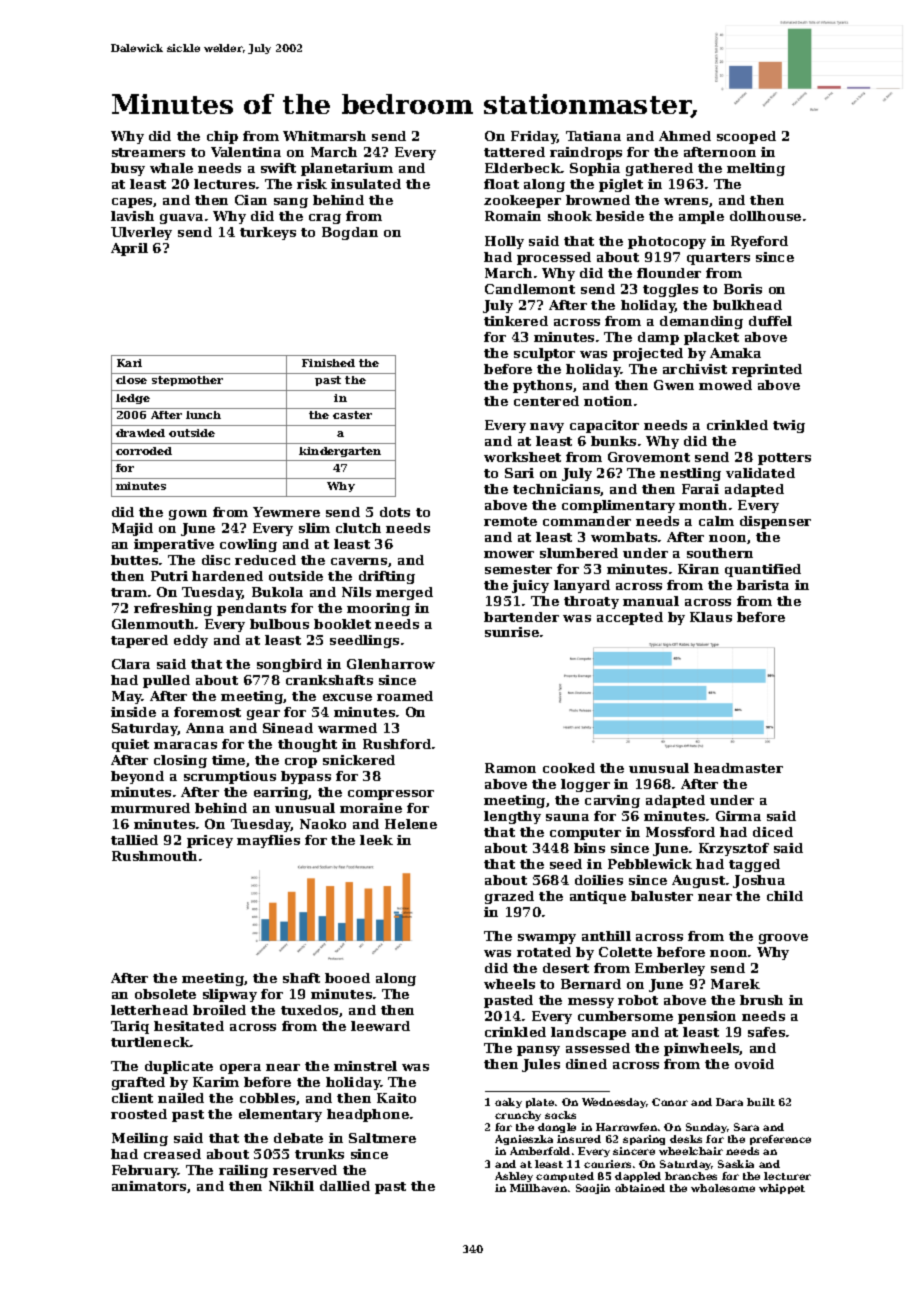 The width and height of the screenshot is (924, 1314). What do you see at coordinates (154, 856) in the screenshot?
I see `Rushmouth` at bounding box center [154, 856].
